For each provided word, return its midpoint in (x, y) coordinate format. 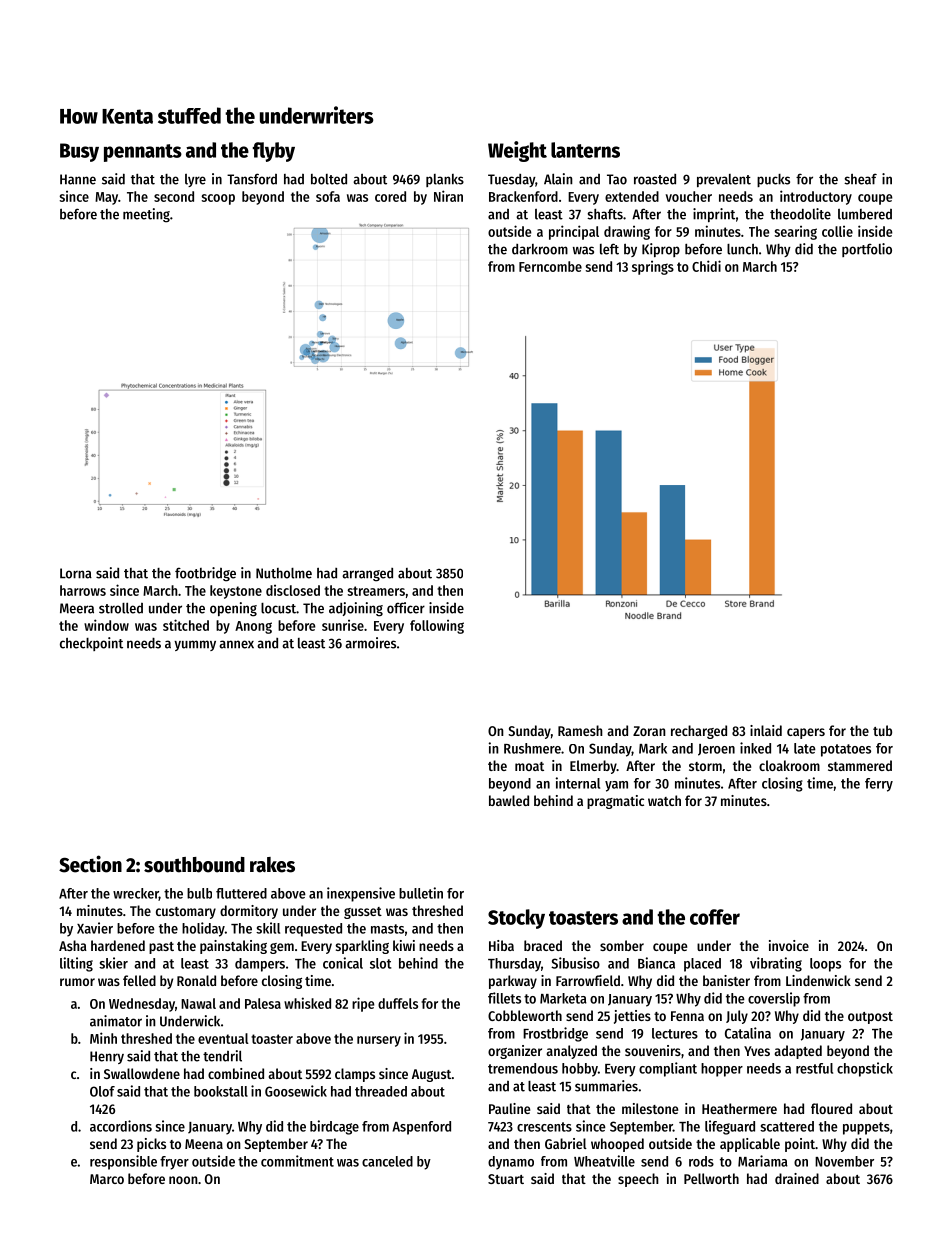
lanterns (585, 150)
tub (882, 730)
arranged (367, 575)
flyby (274, 152)
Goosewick (296, 1091)
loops (825, 965)
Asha (73, 945)
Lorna (76, 573)
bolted (329, 179)
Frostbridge (555, 1034)
